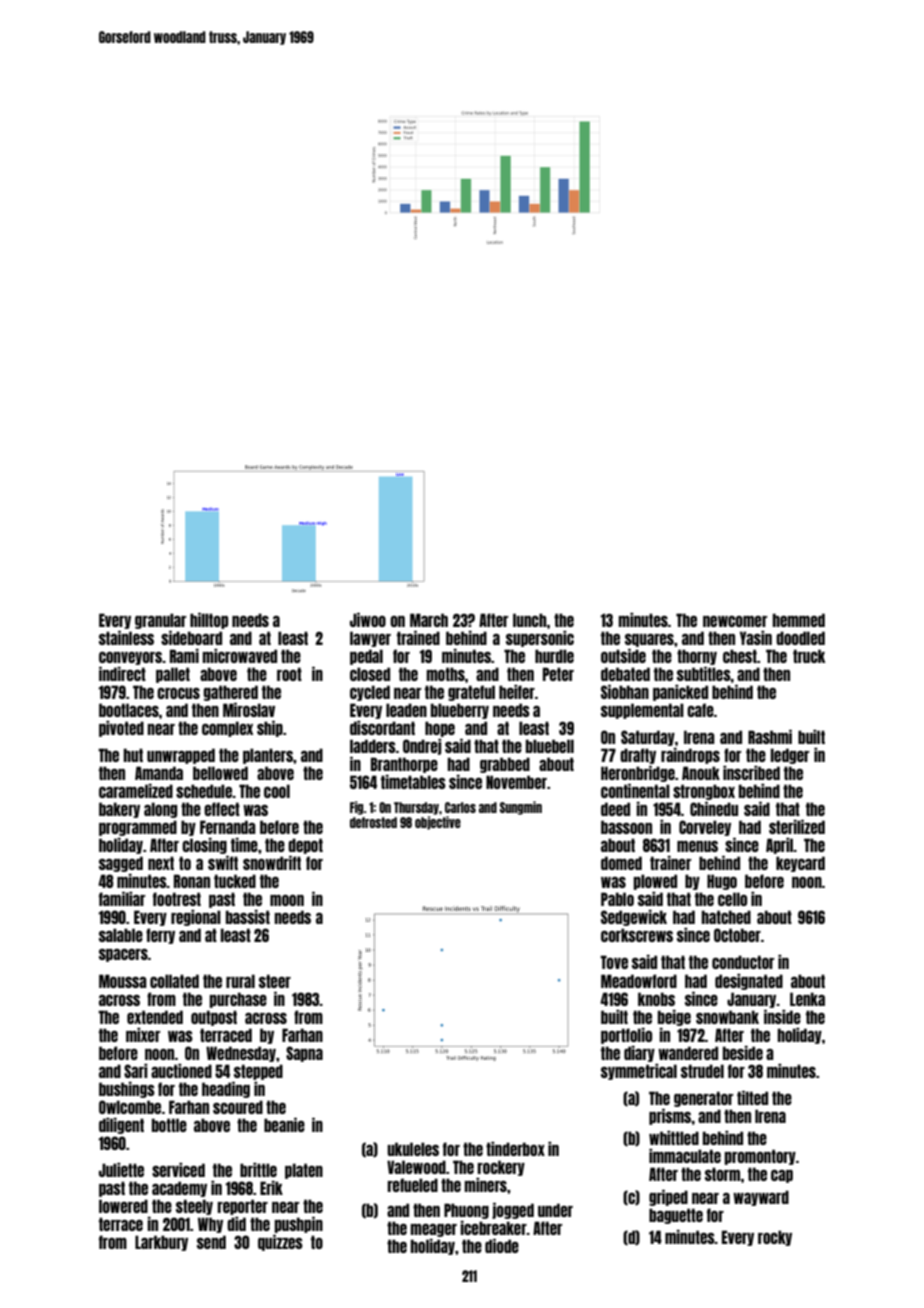 The height and width of the screenshot is (1308, 924). Describe the element at coordinates (799, 620) in the screenshot. I see `hemmed` at that location.
